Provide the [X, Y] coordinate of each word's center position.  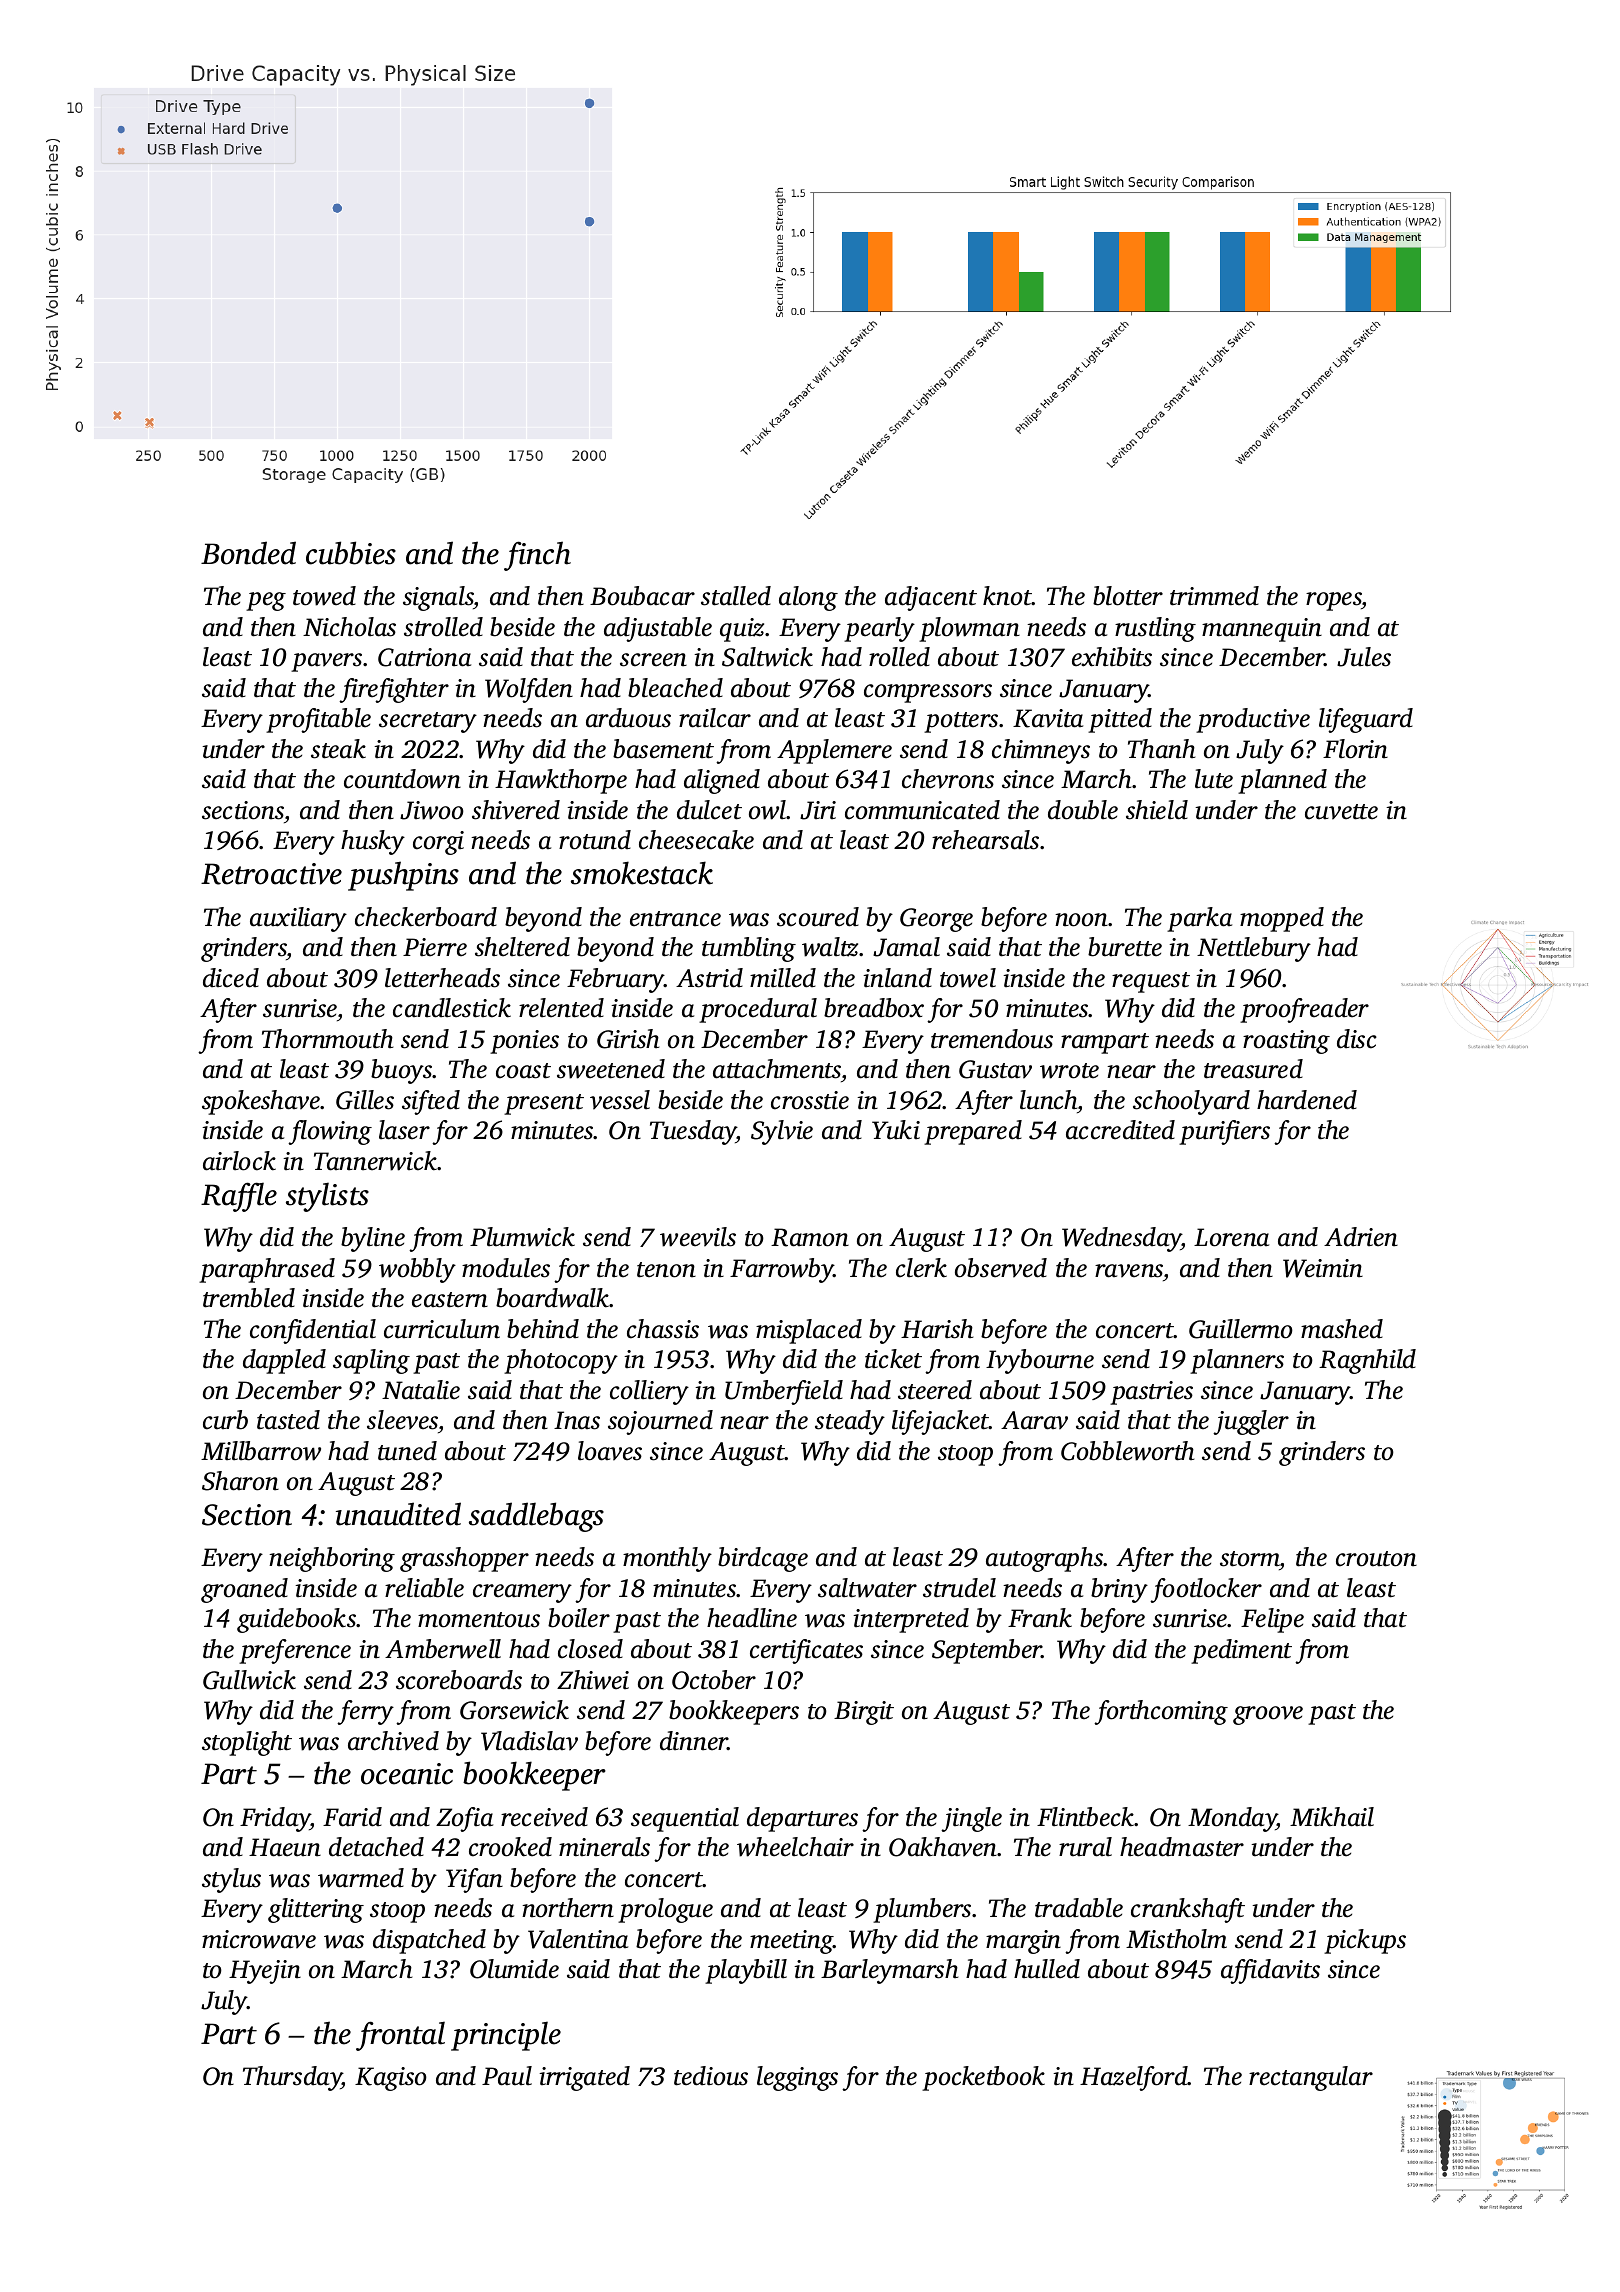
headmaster [1182, 1847]
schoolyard [1191, 1102]
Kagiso [391, 2079]
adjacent [931, 598]
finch [537, 556]
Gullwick [249, 1680]
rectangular [1311, 2078]
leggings [797, 2078]
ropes [1334, 601]
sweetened [611, 1069]
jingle [971, 1819]
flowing [330, 1132]
